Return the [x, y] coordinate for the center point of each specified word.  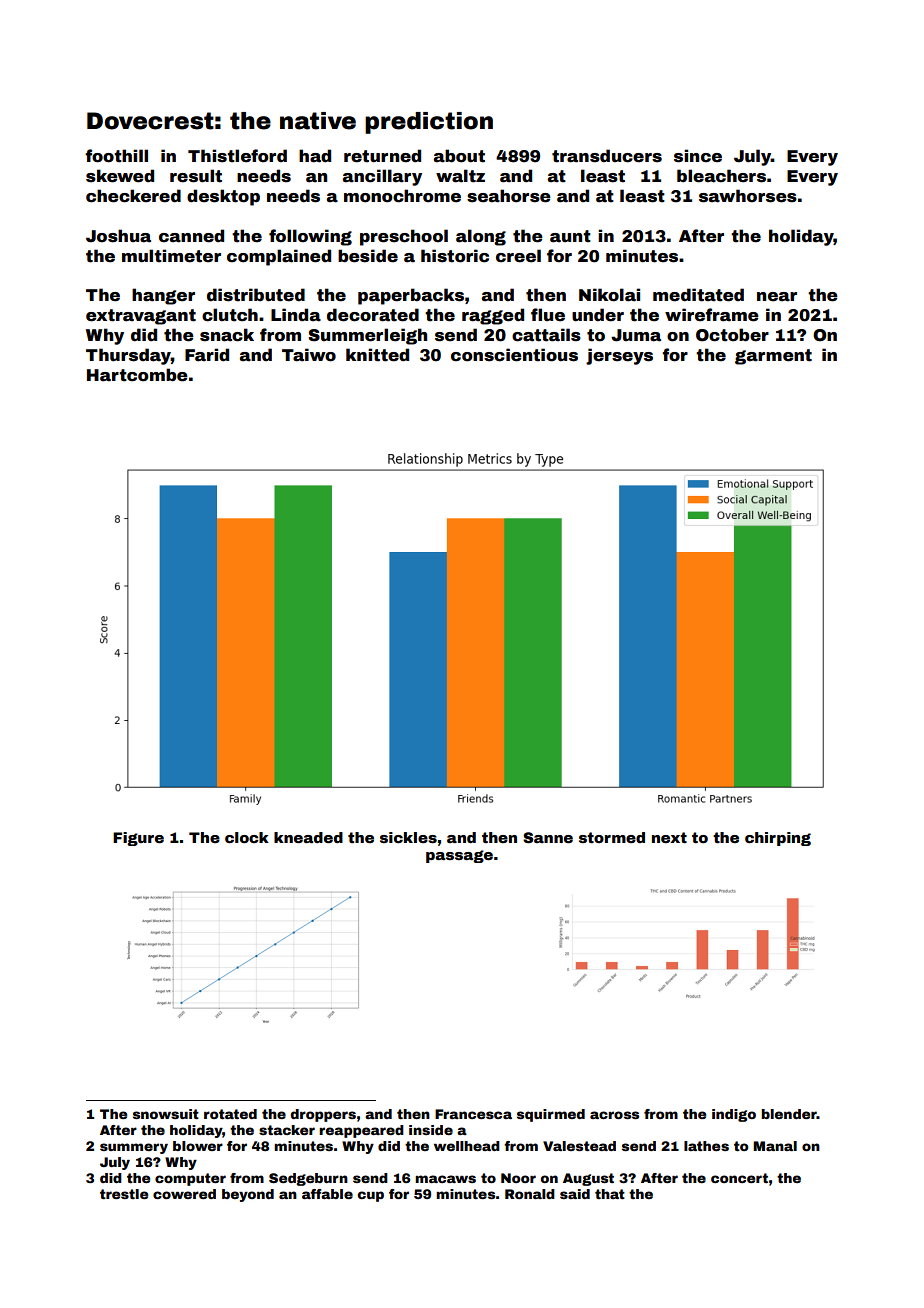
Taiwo [309, 355]
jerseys [619, 356]
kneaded [308, 837]
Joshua [118, 236]
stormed [612, 837]
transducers [607, 156]
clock [247, 837]
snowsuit [166, 1114]
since [698, 156]
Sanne [548, 837]
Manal [775, 1146]
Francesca [473, 1114]
